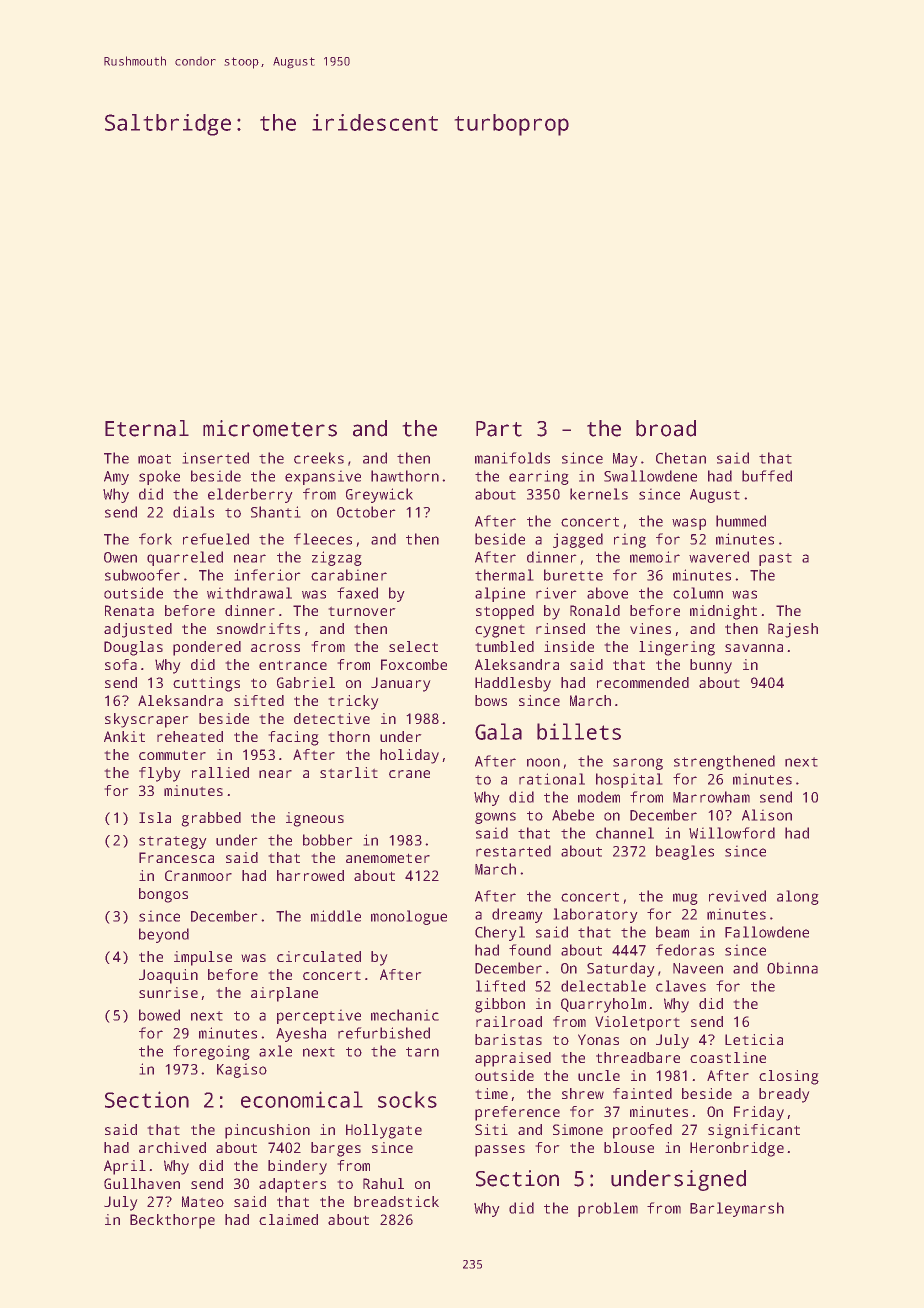 The image size is (924, 1308). Describe the element at coordinates (491, 1093) in the page. I see `time` at that location.
